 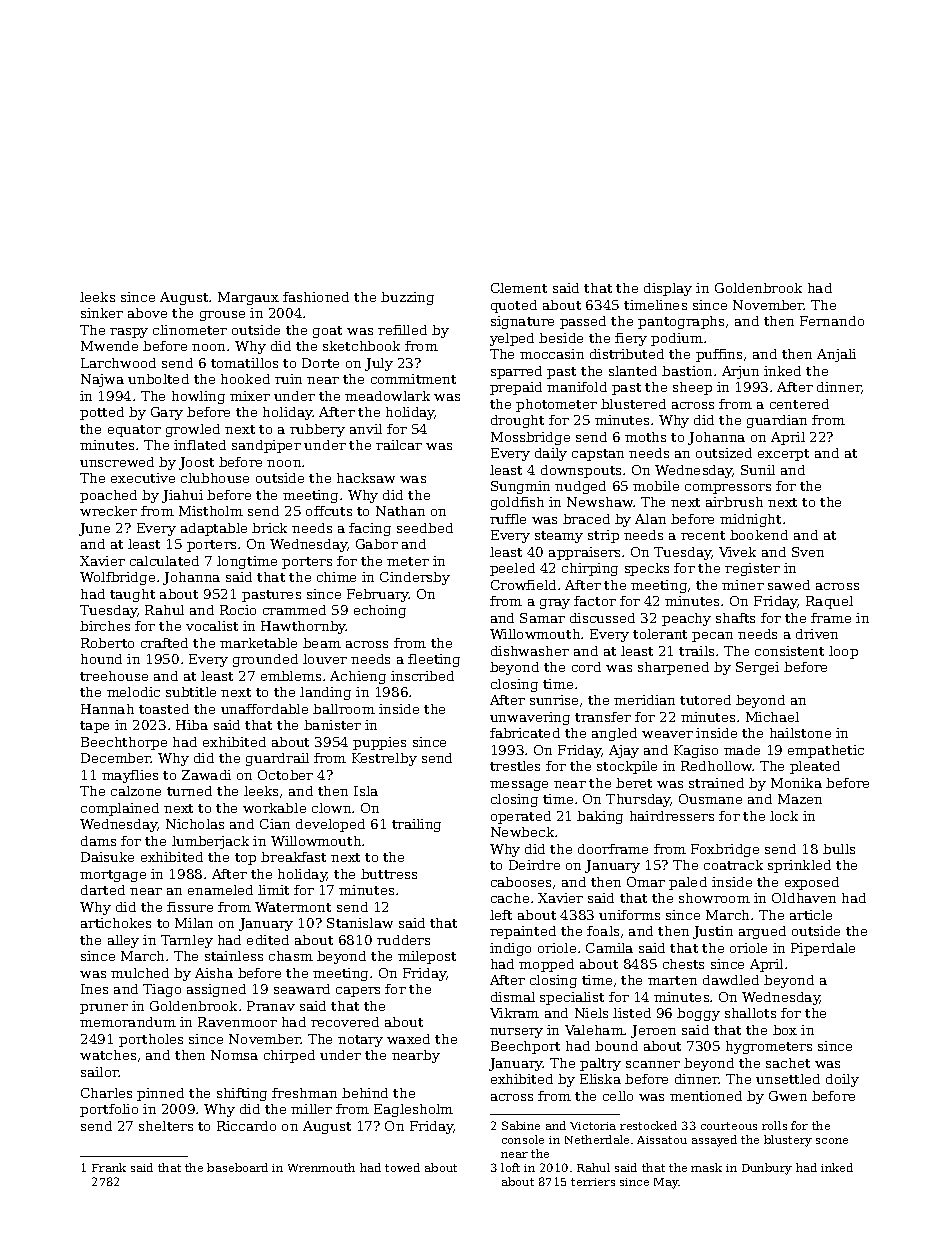 I want to click on cabooses, so click(x=521, y=882).
